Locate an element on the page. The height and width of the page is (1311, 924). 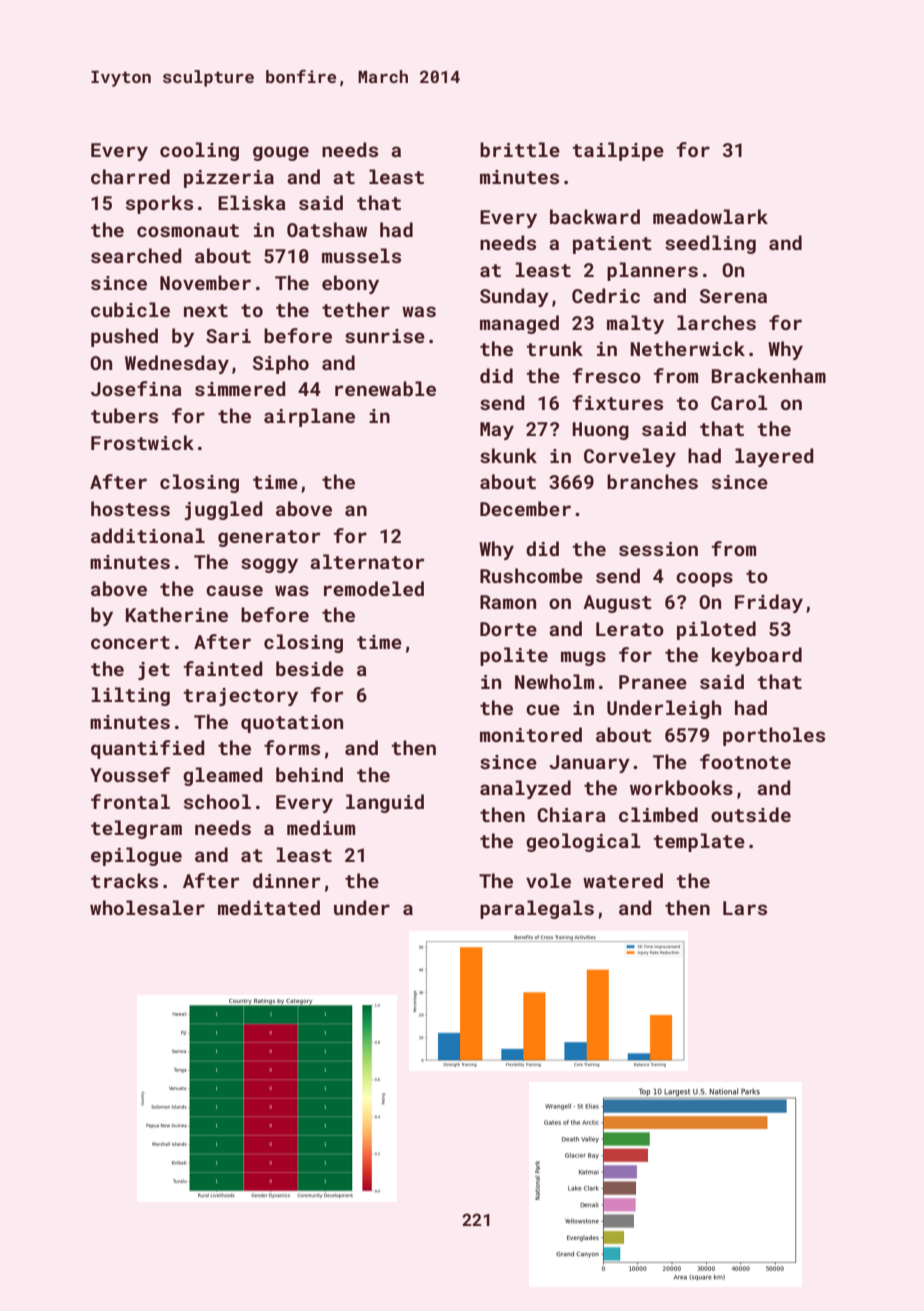
brittle is located at coordinates (520, 149).
